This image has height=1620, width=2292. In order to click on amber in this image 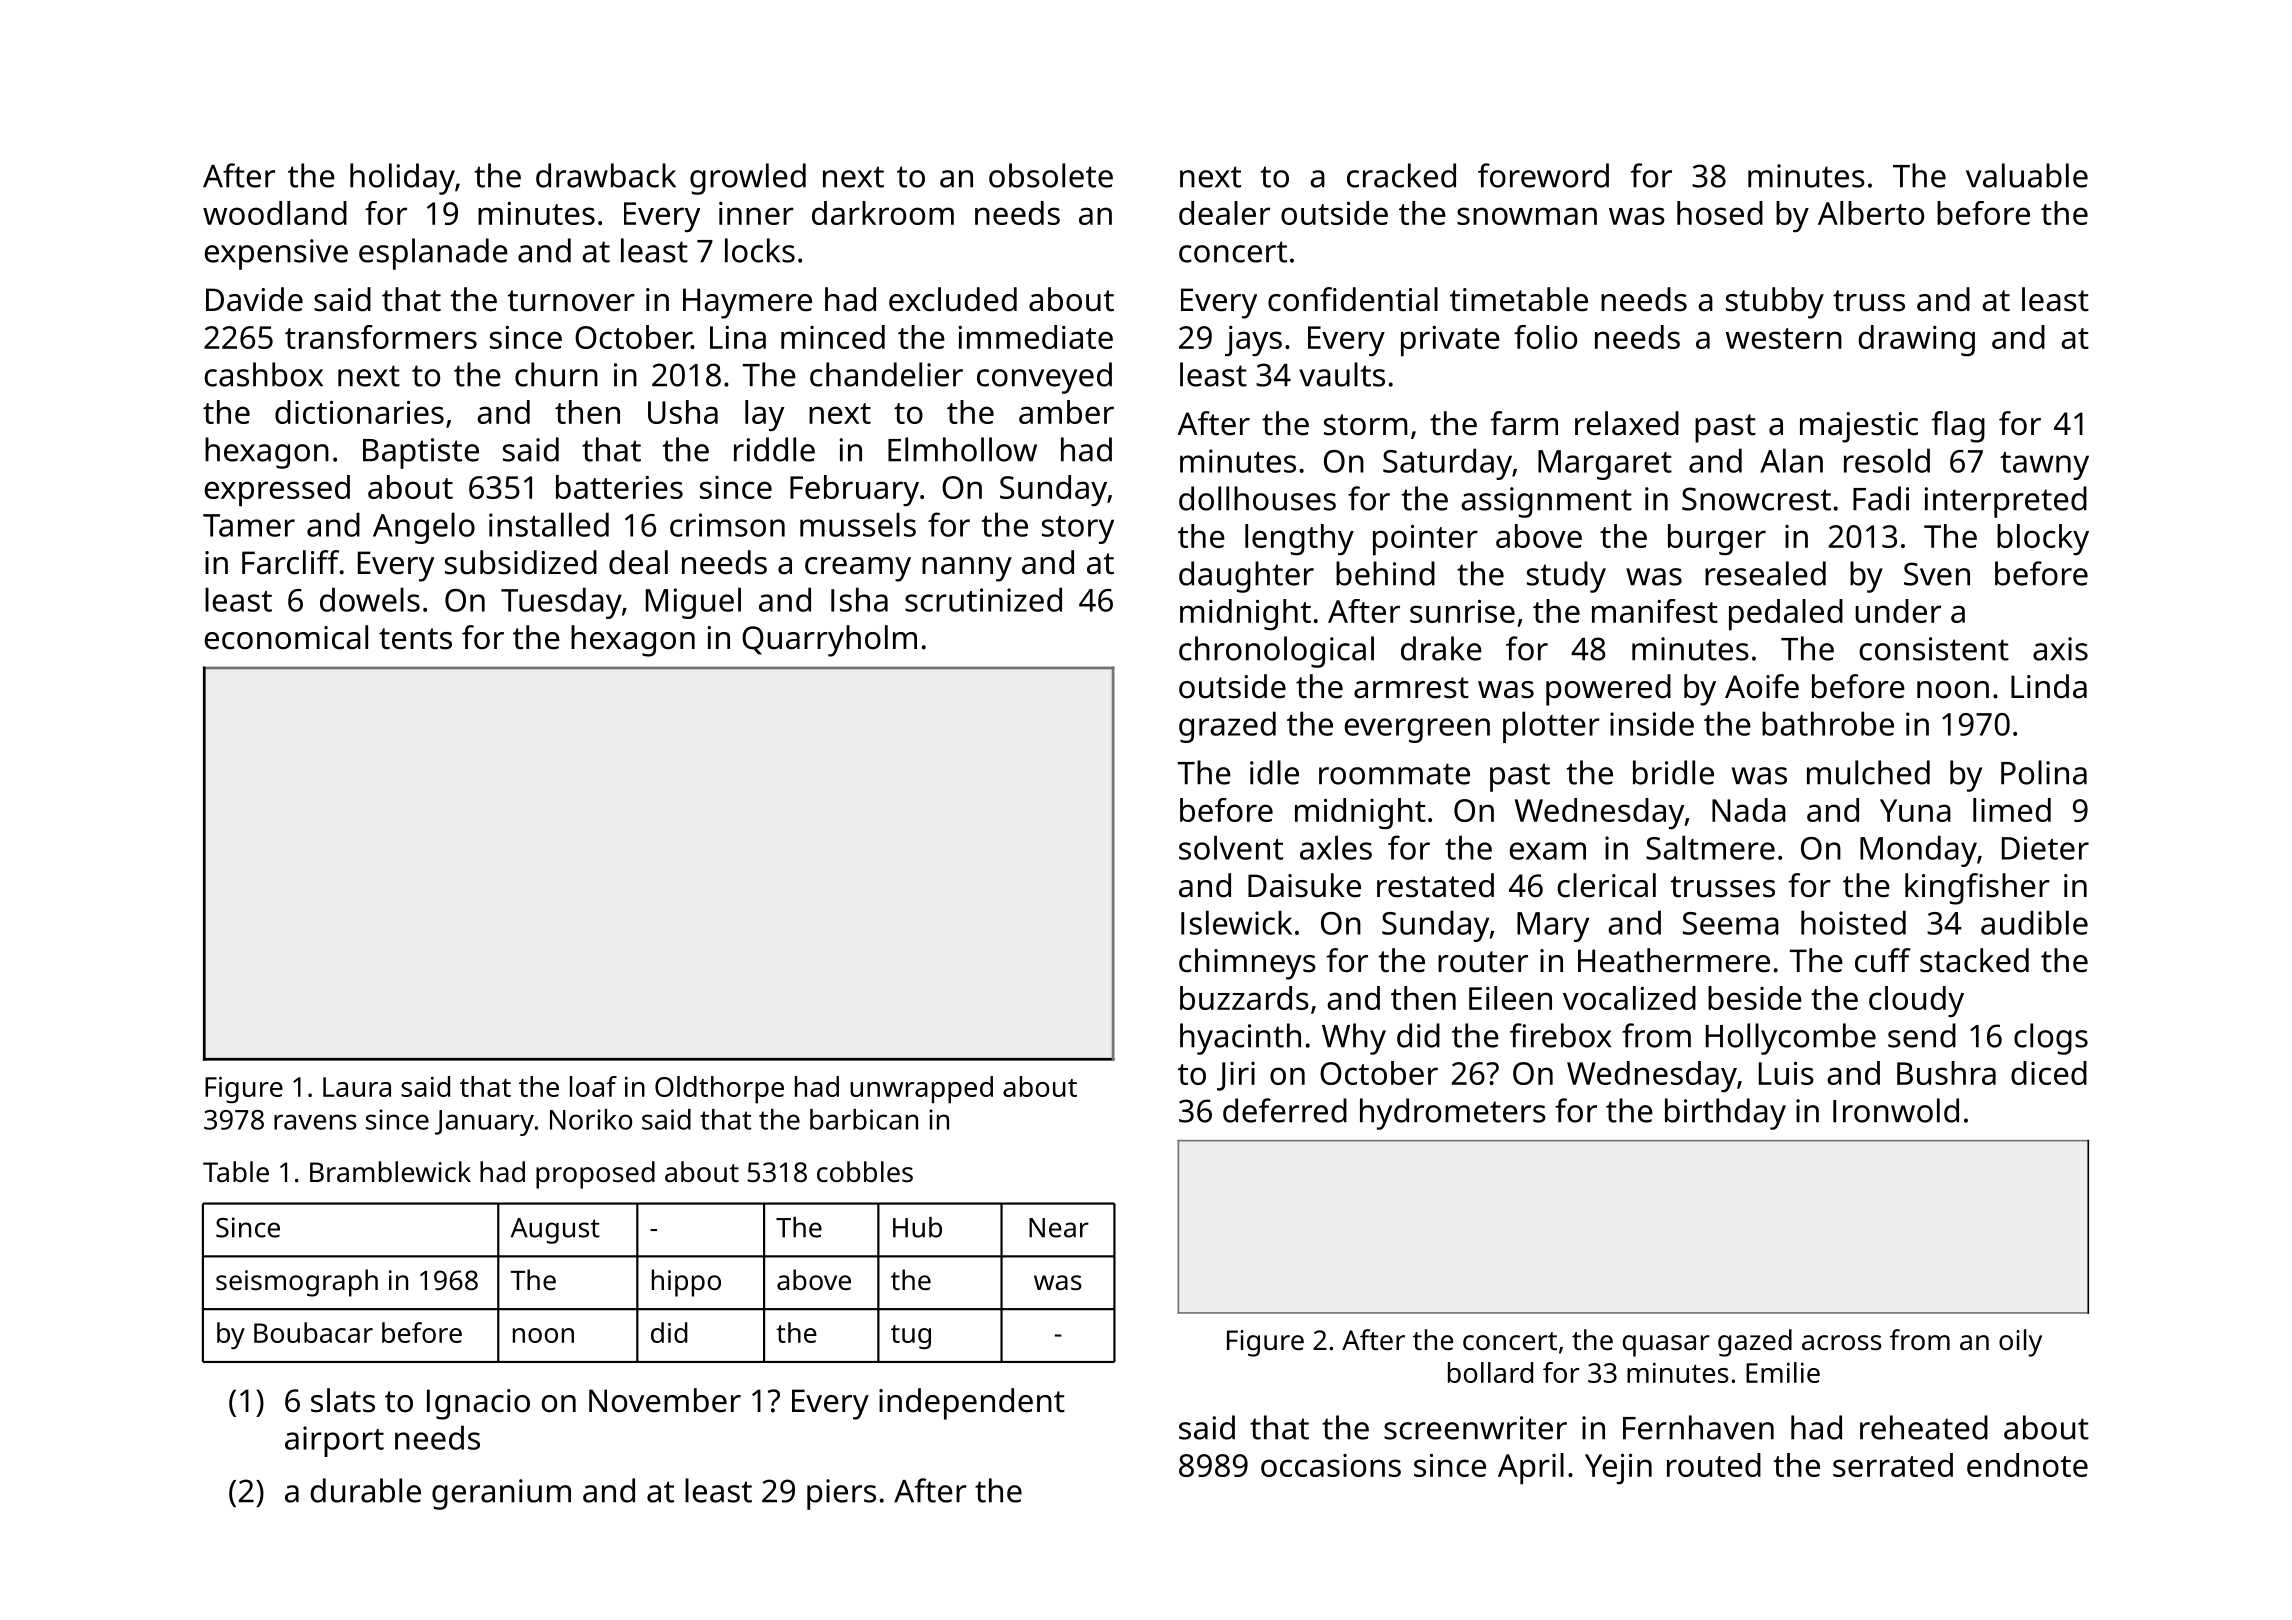, I will do `click(1066, 412)`.
